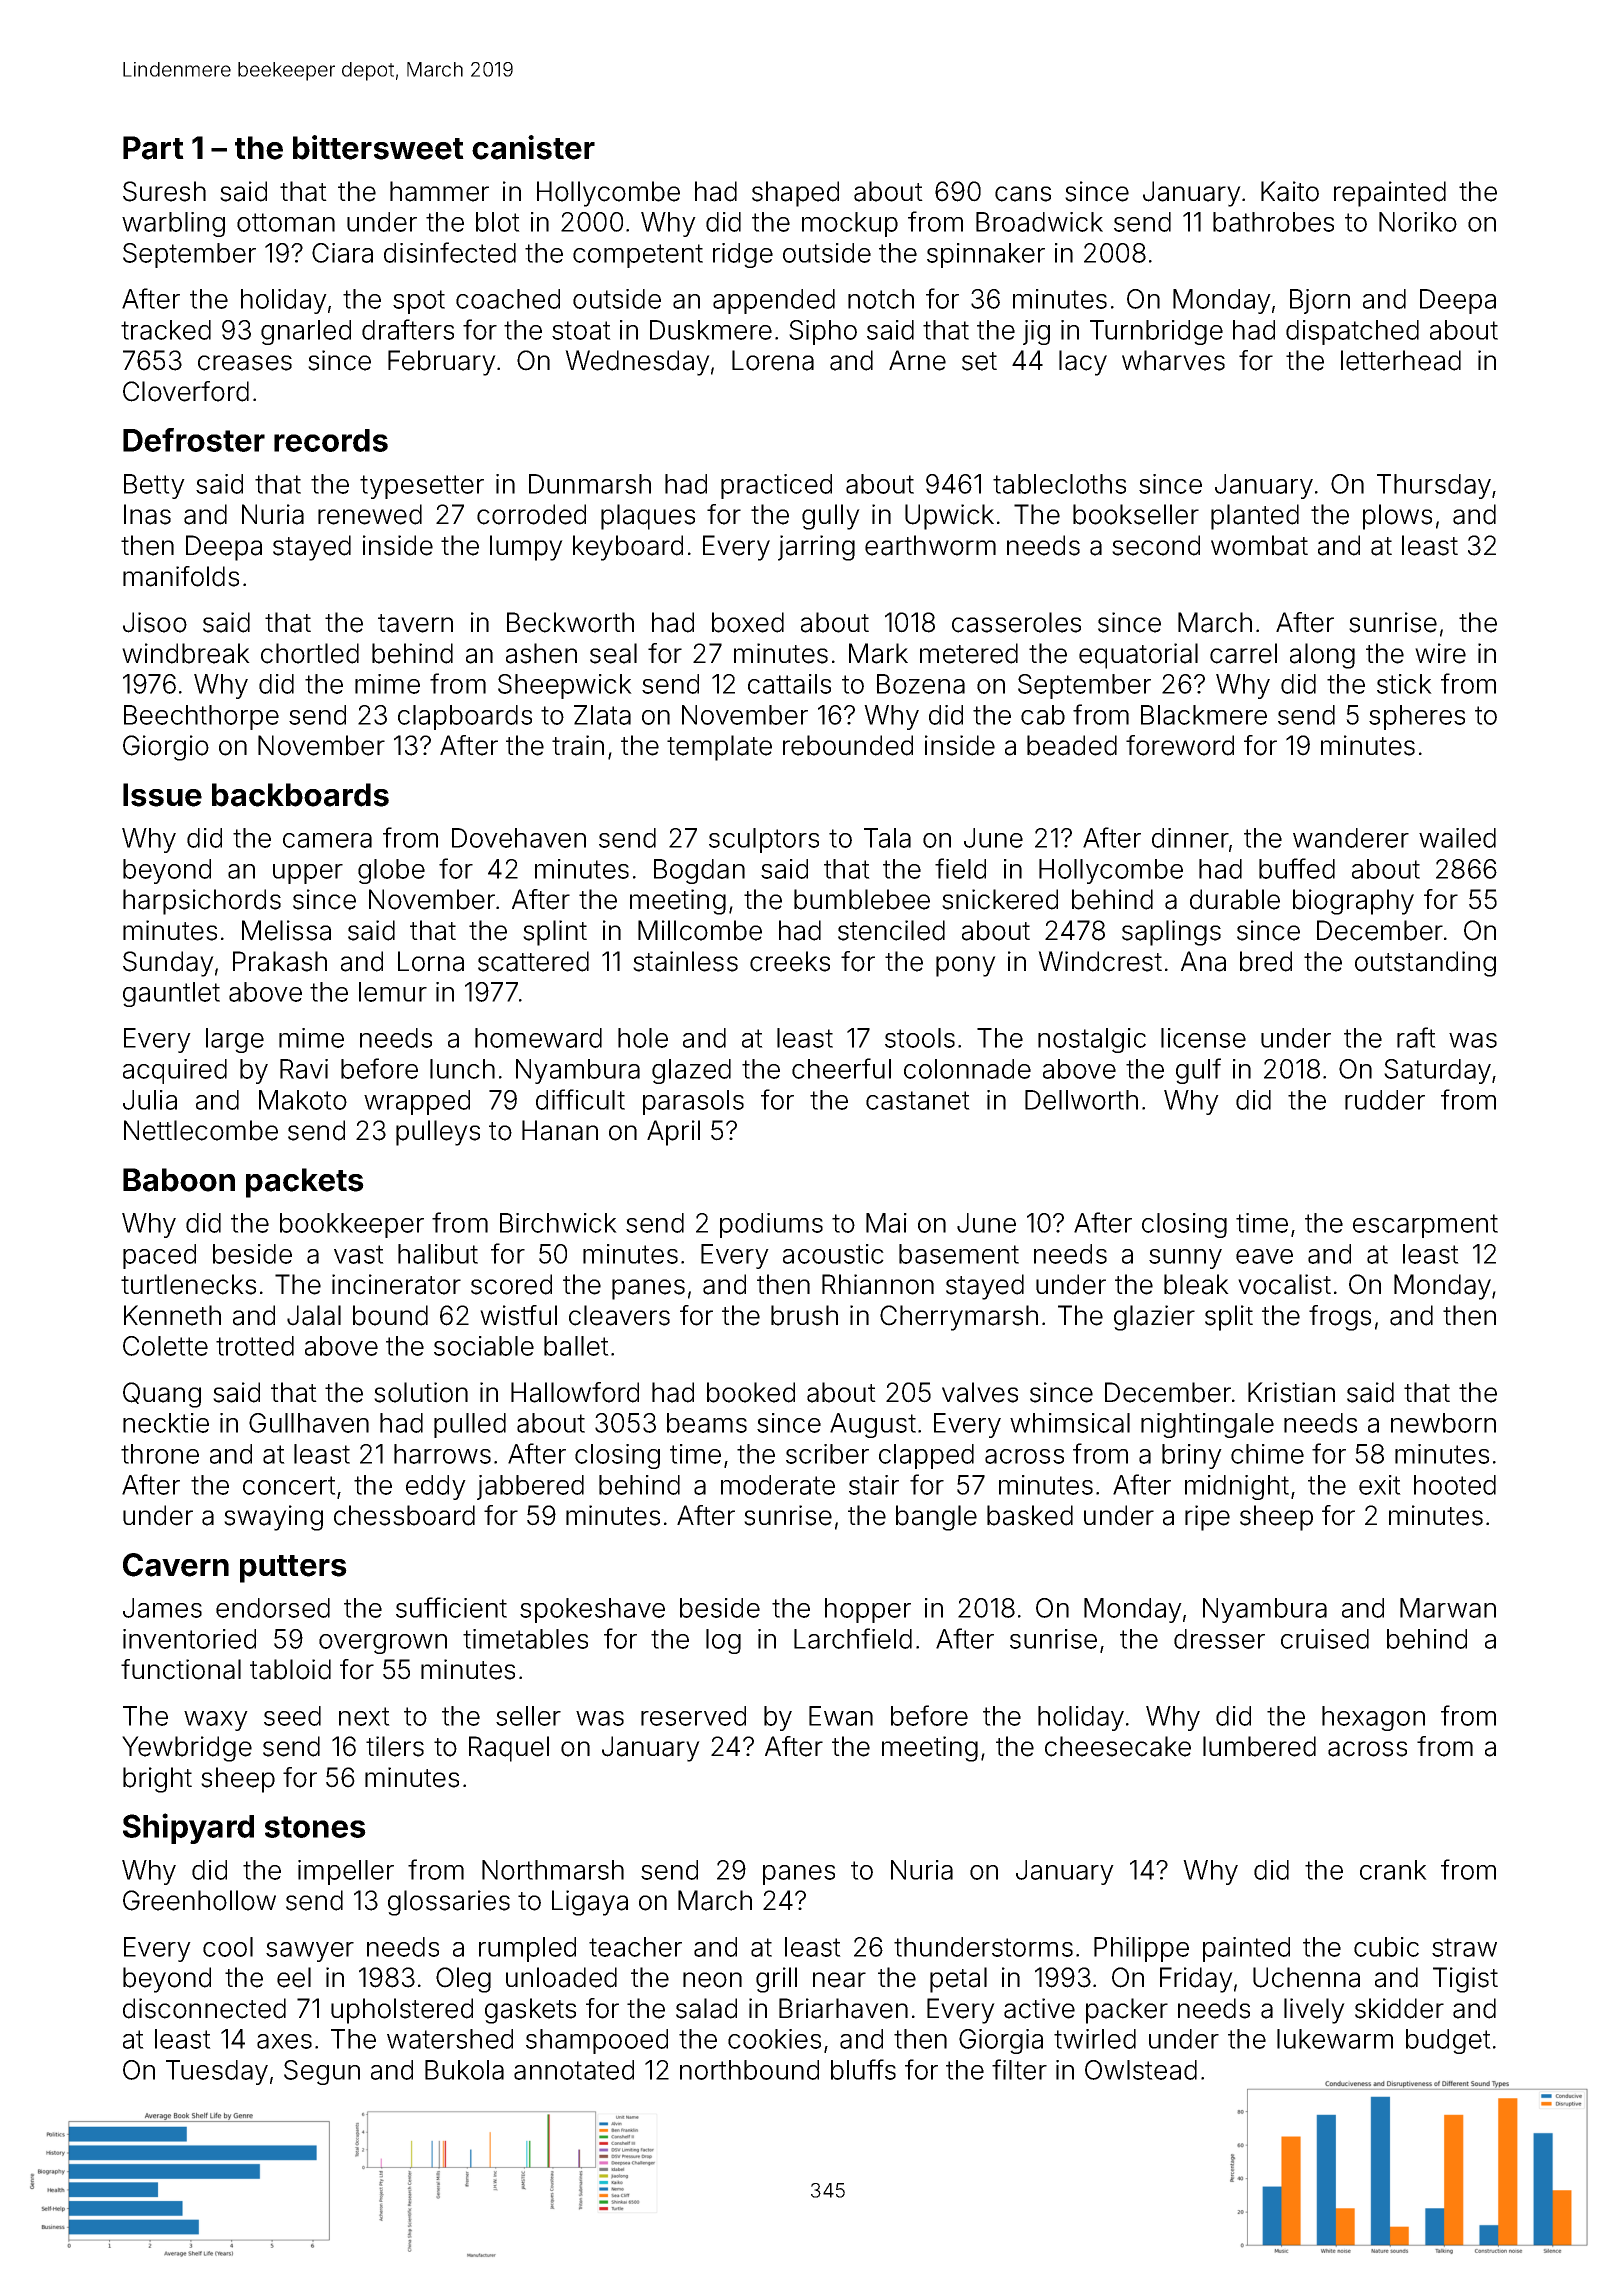 This screenshot has width=1620, height=2292. I want to click on lumpy, so click(526, 548).
